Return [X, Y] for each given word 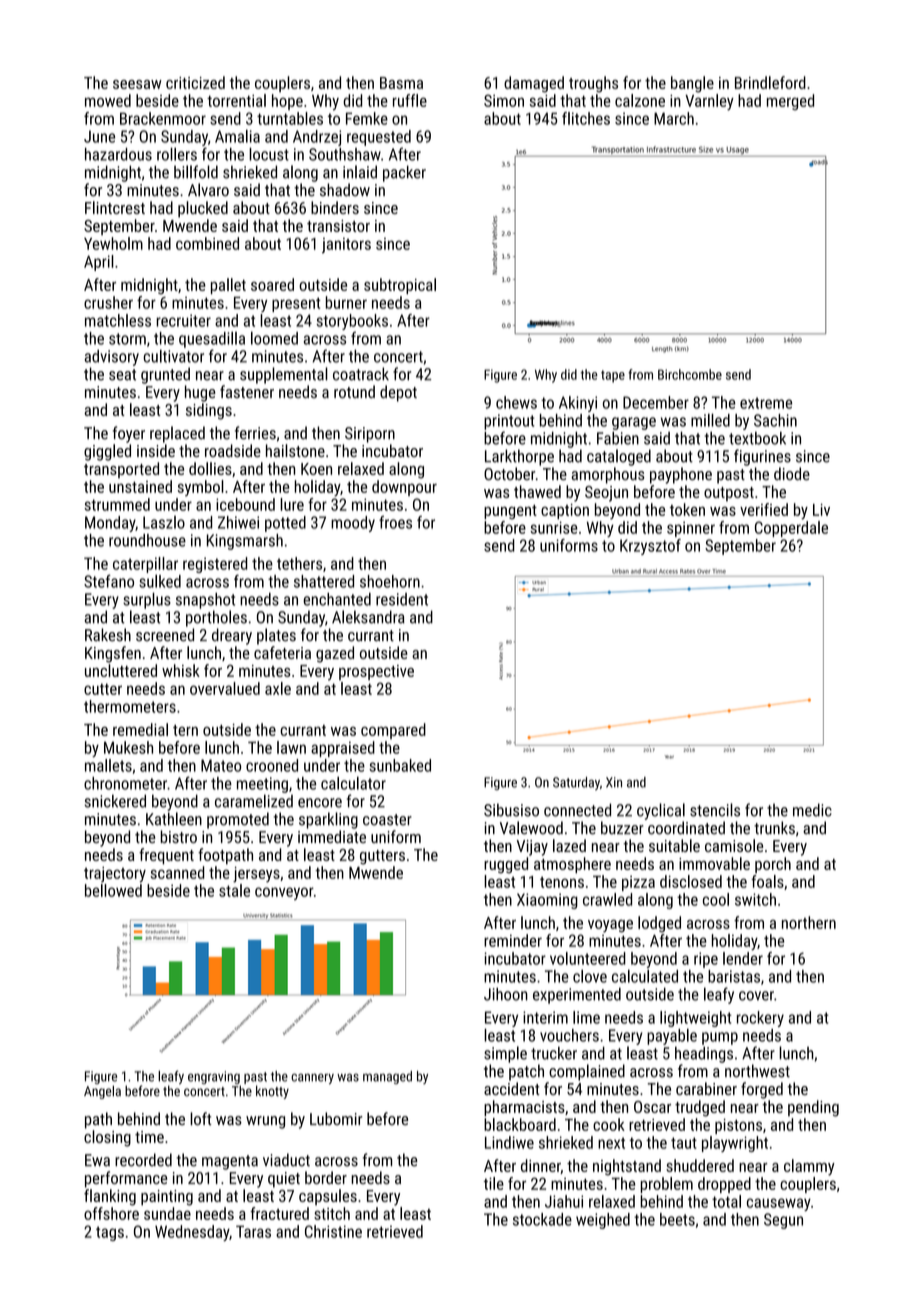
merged [790, 102]
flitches [586, 118]
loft [200, 1119]
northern [809, 922]
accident [512, 1088]
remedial [140, 729]
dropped [724, 1185]
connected [577, 810]
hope [287, 102]
